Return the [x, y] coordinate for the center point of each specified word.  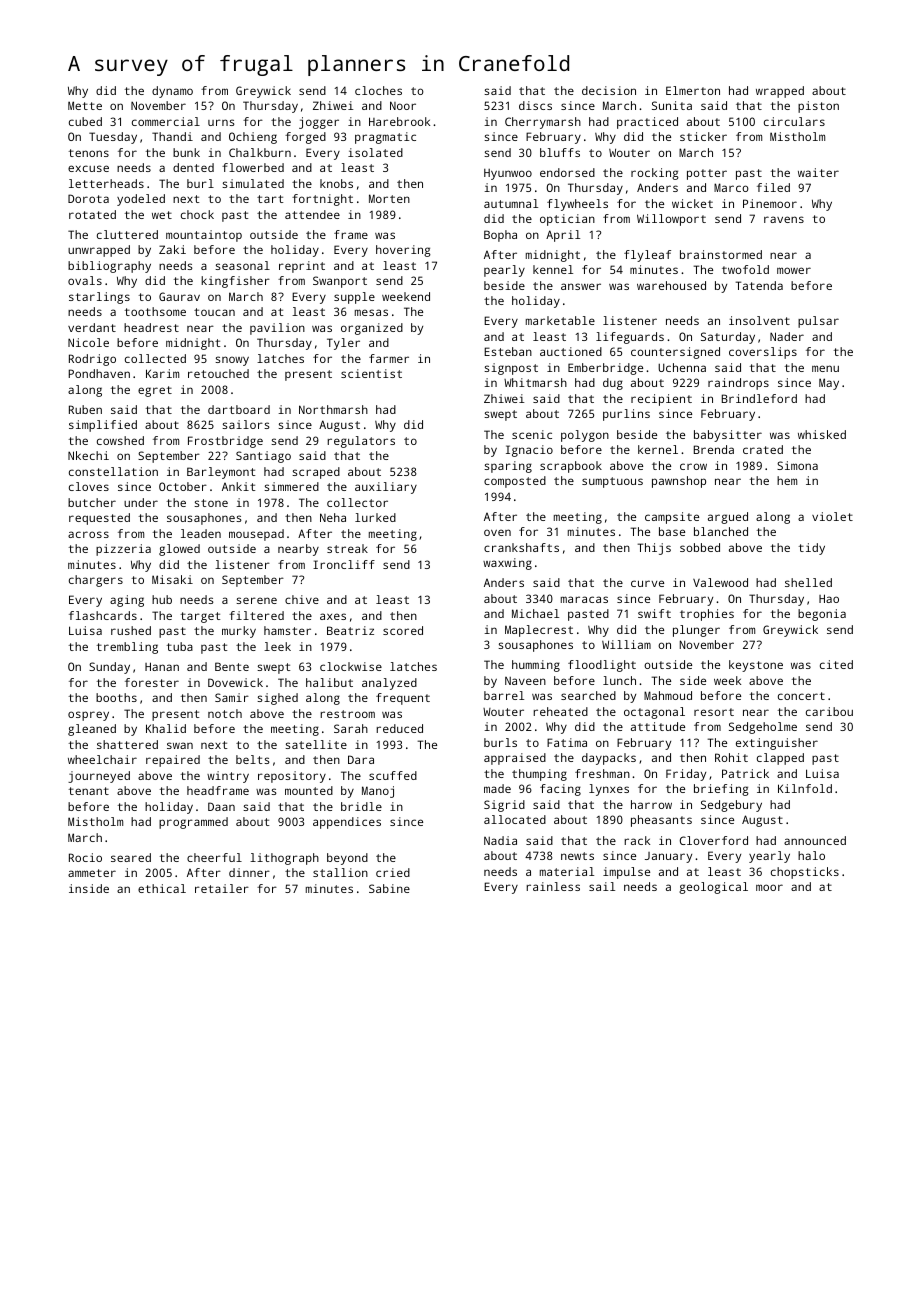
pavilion [277, 329]
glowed [179, 550]
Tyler [343, 344]
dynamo [172, 92]
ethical [162, 888]
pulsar [818, 322]
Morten [389, 198]
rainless [553, 886]
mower [794, 270]
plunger [696, 631]
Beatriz [350, 630]
